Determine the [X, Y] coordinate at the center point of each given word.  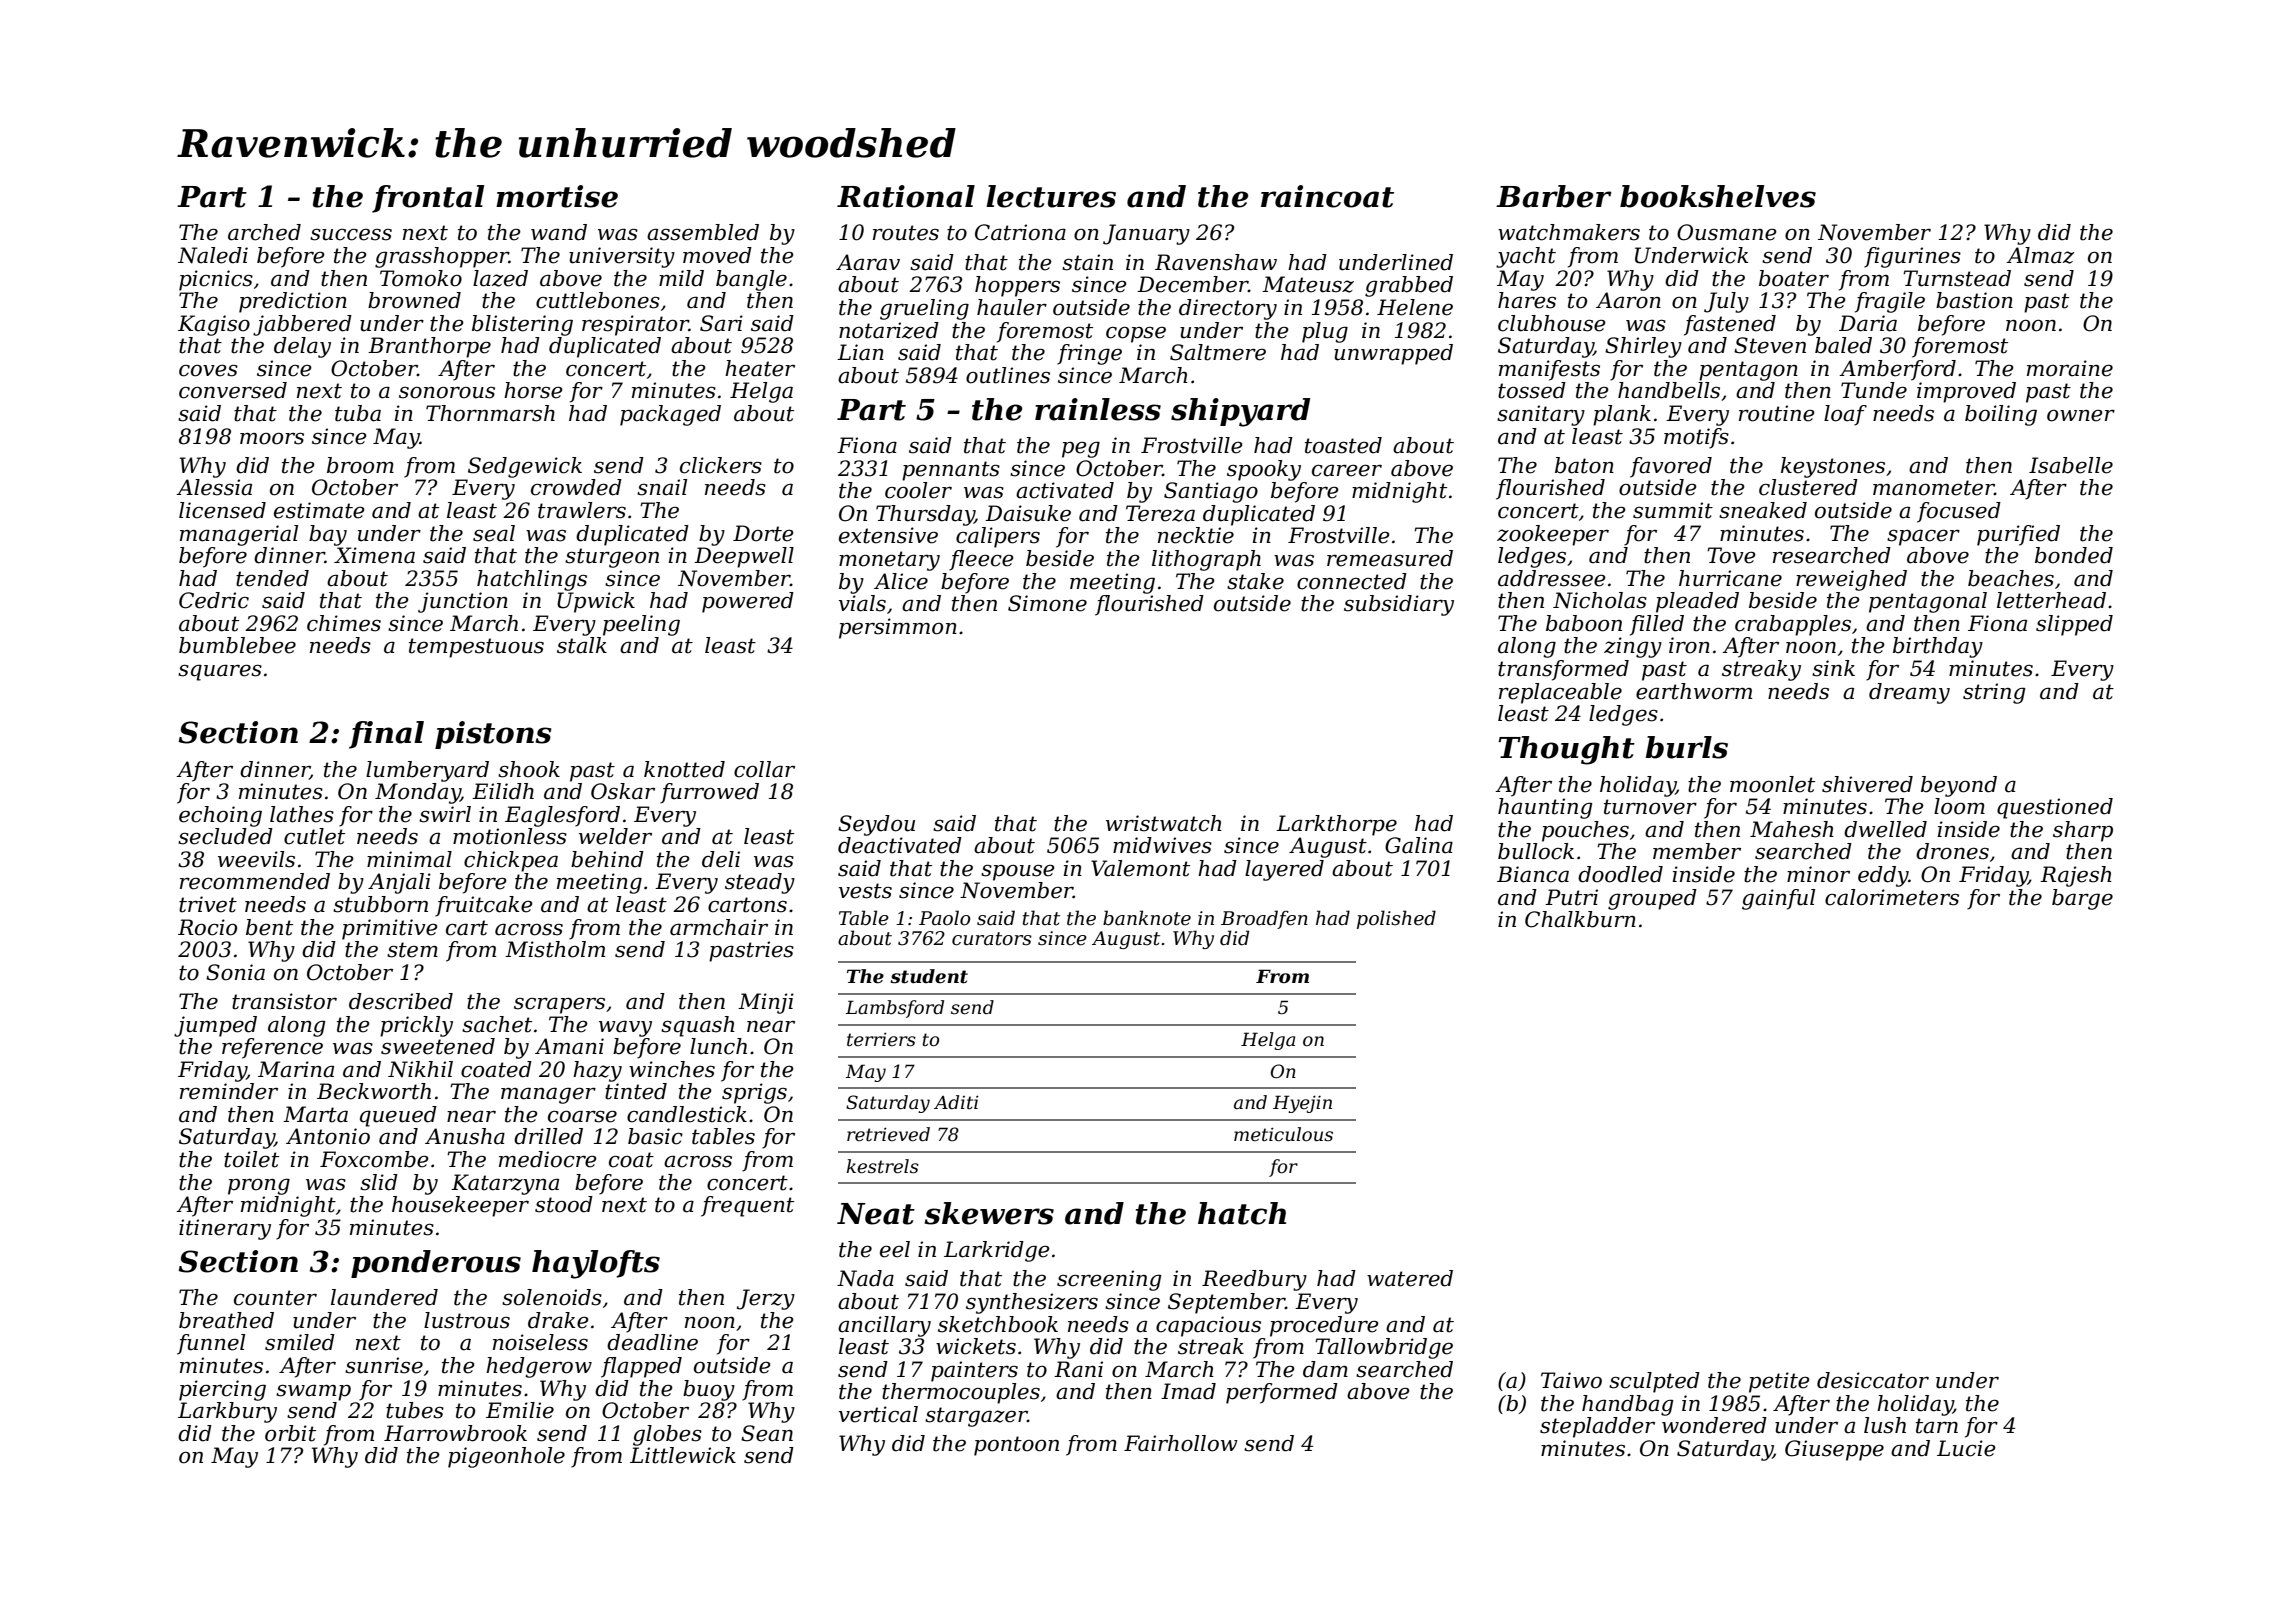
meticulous [1283, 1134]
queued [398, 1116]
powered [748, 602]
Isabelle [2071, 465]
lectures [1051, 196]
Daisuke [1028, 513]
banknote [1147, 918]
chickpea [511, 861]
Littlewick [683, 1455]
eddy [1883, 876]
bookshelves [1718, 196]
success [351, 235]
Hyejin [1302, 1104]
